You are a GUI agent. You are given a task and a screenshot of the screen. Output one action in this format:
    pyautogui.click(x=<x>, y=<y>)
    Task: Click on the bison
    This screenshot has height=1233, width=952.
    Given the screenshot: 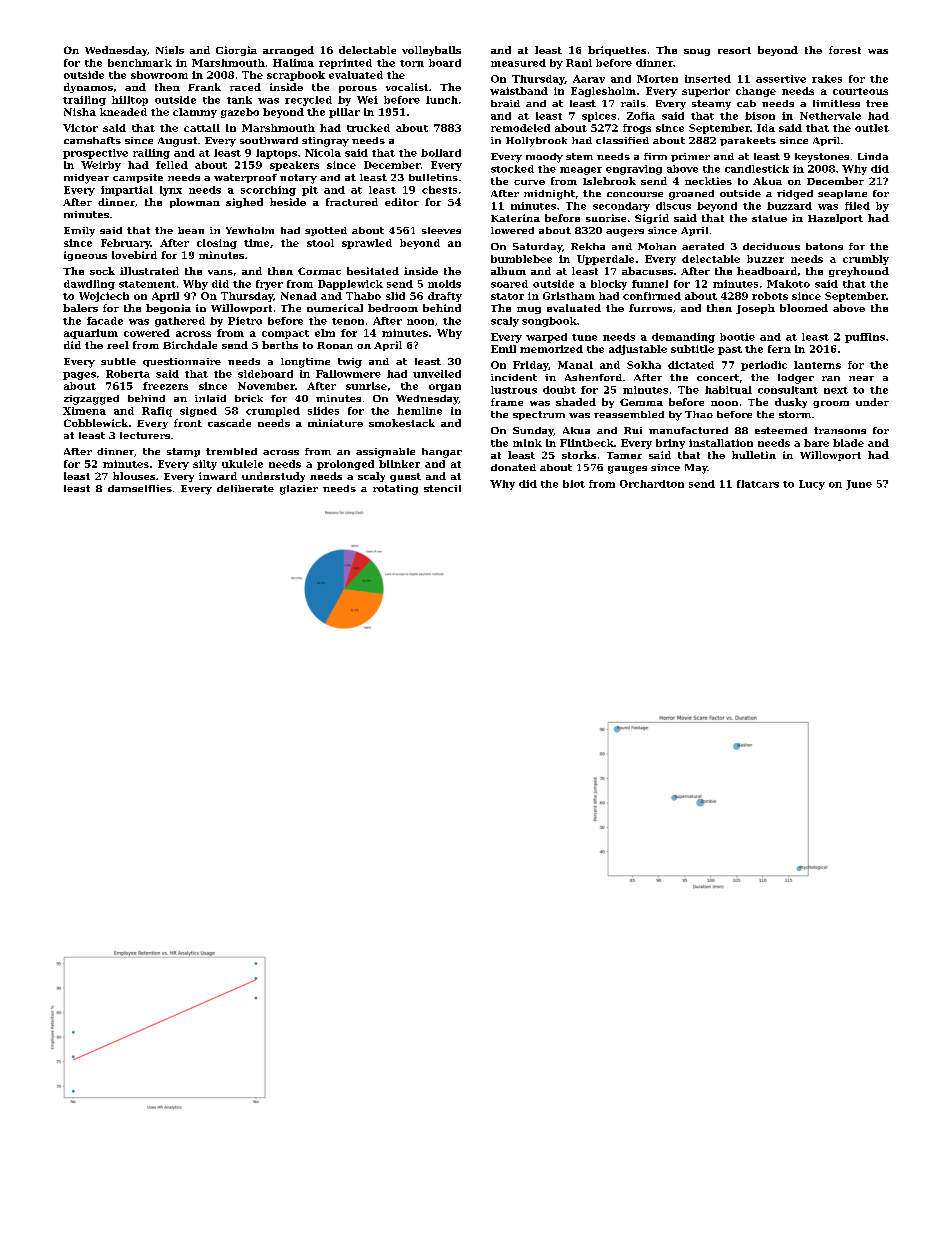 What is the action you would take?
    pyautogui.click(x=760, y=116)
